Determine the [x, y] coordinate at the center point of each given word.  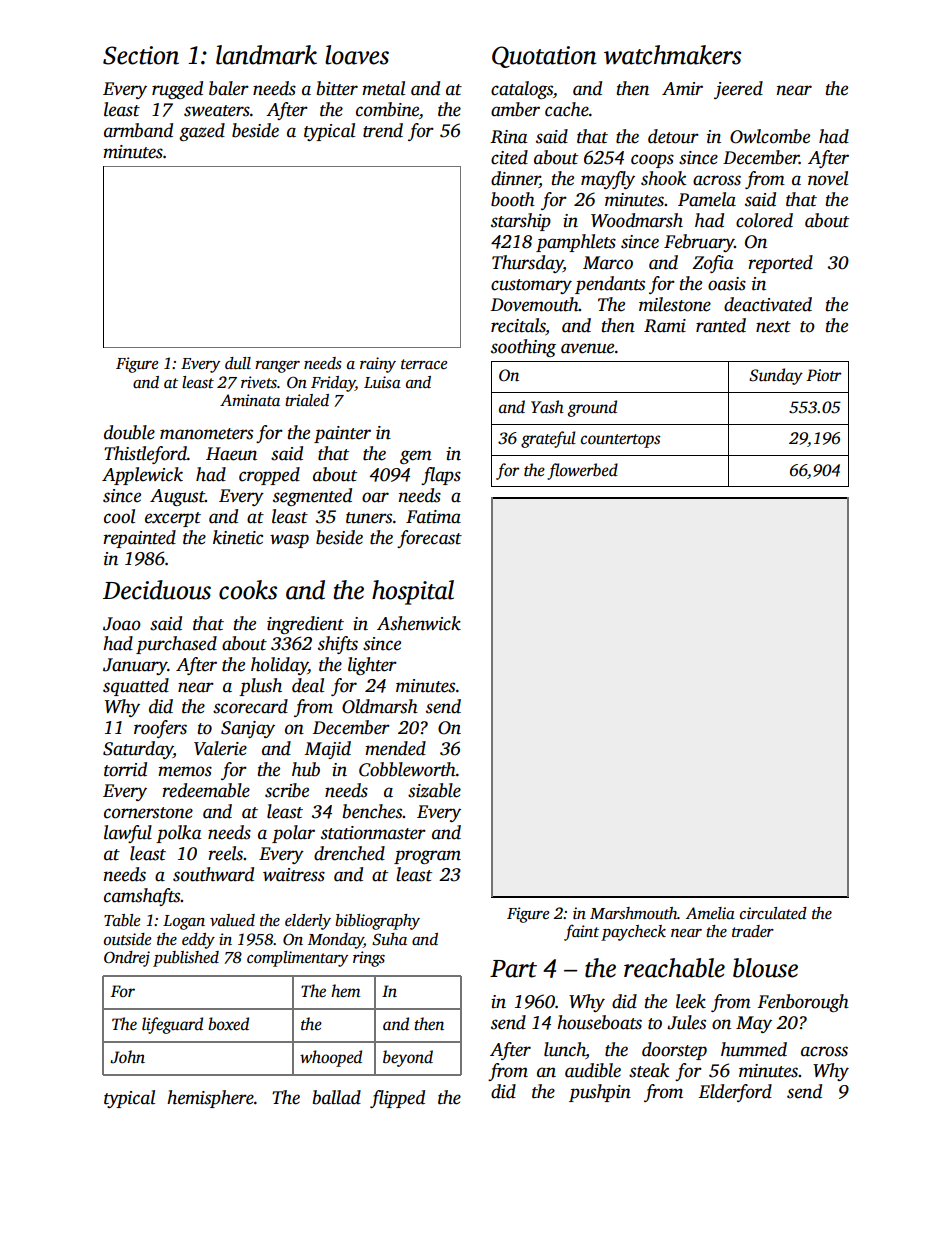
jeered [738, 90]
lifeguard [172, 1025]
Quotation [544, 57]
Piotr [824, 375]
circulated [773, 913]
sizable [434, 790]
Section [141, 55]
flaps [441, 476]
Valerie [220, 748]
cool [119, 516]
